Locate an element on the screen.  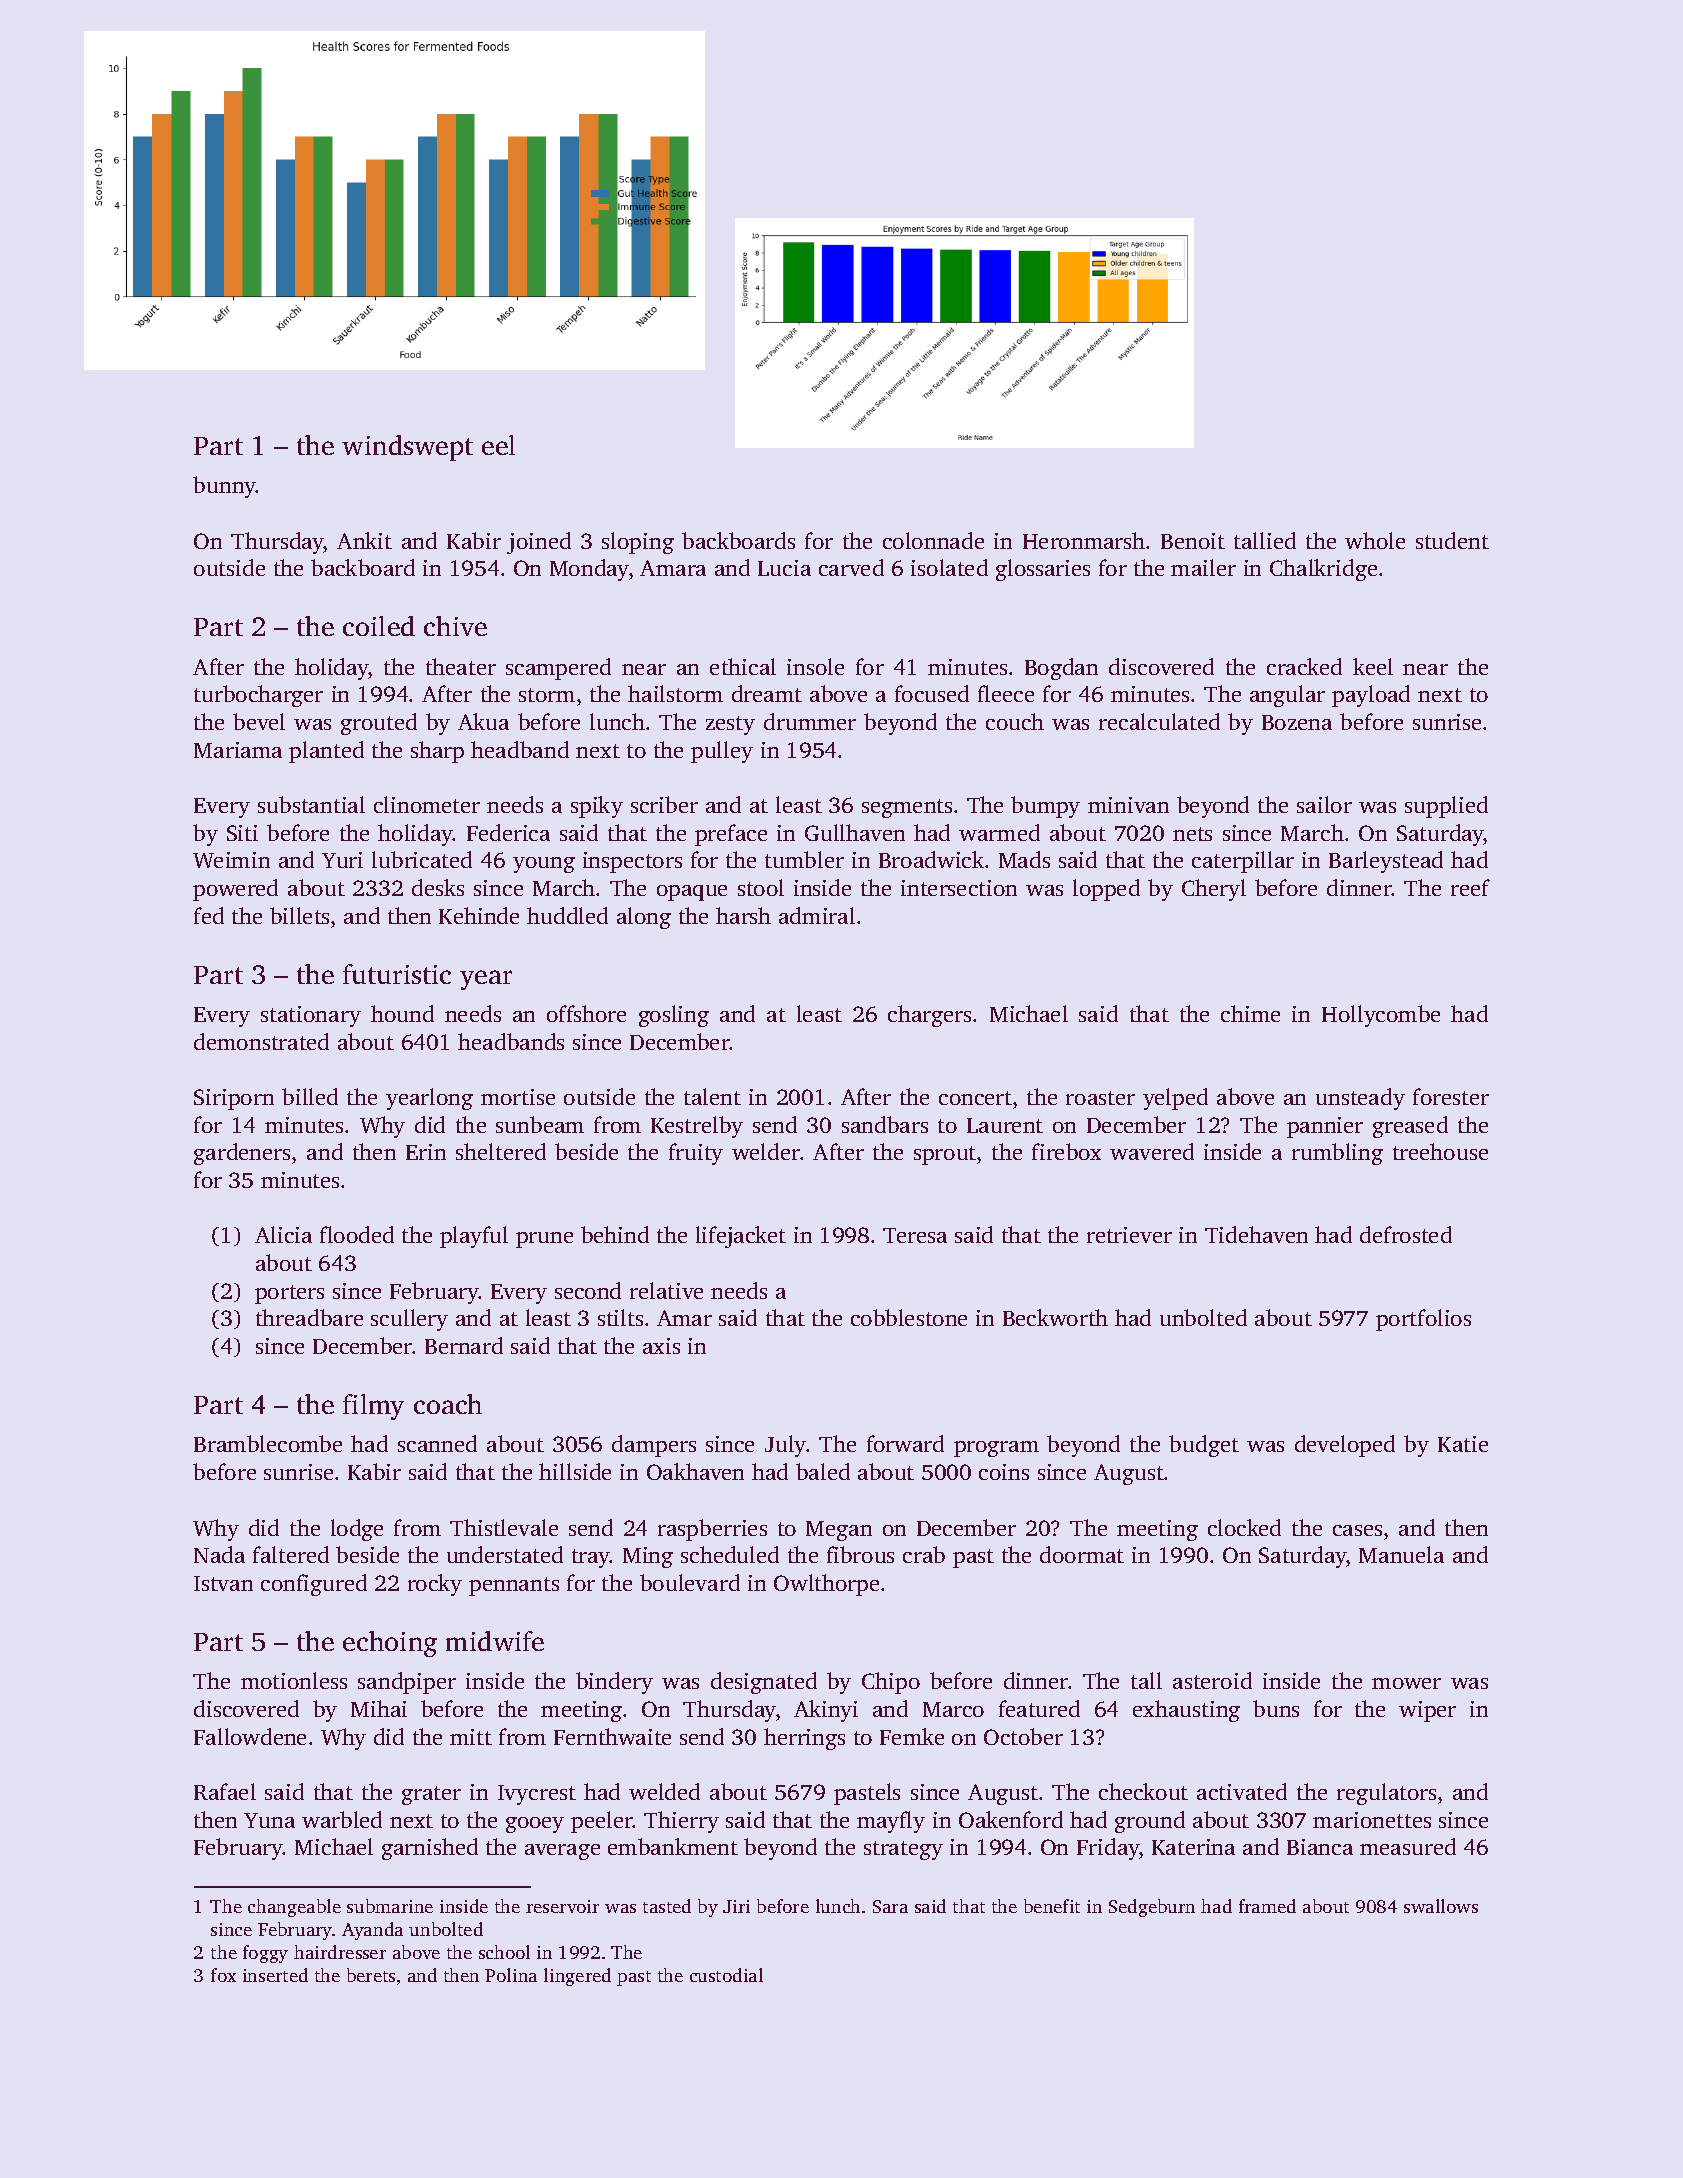
windswept is located at coordinates (407, 448).
